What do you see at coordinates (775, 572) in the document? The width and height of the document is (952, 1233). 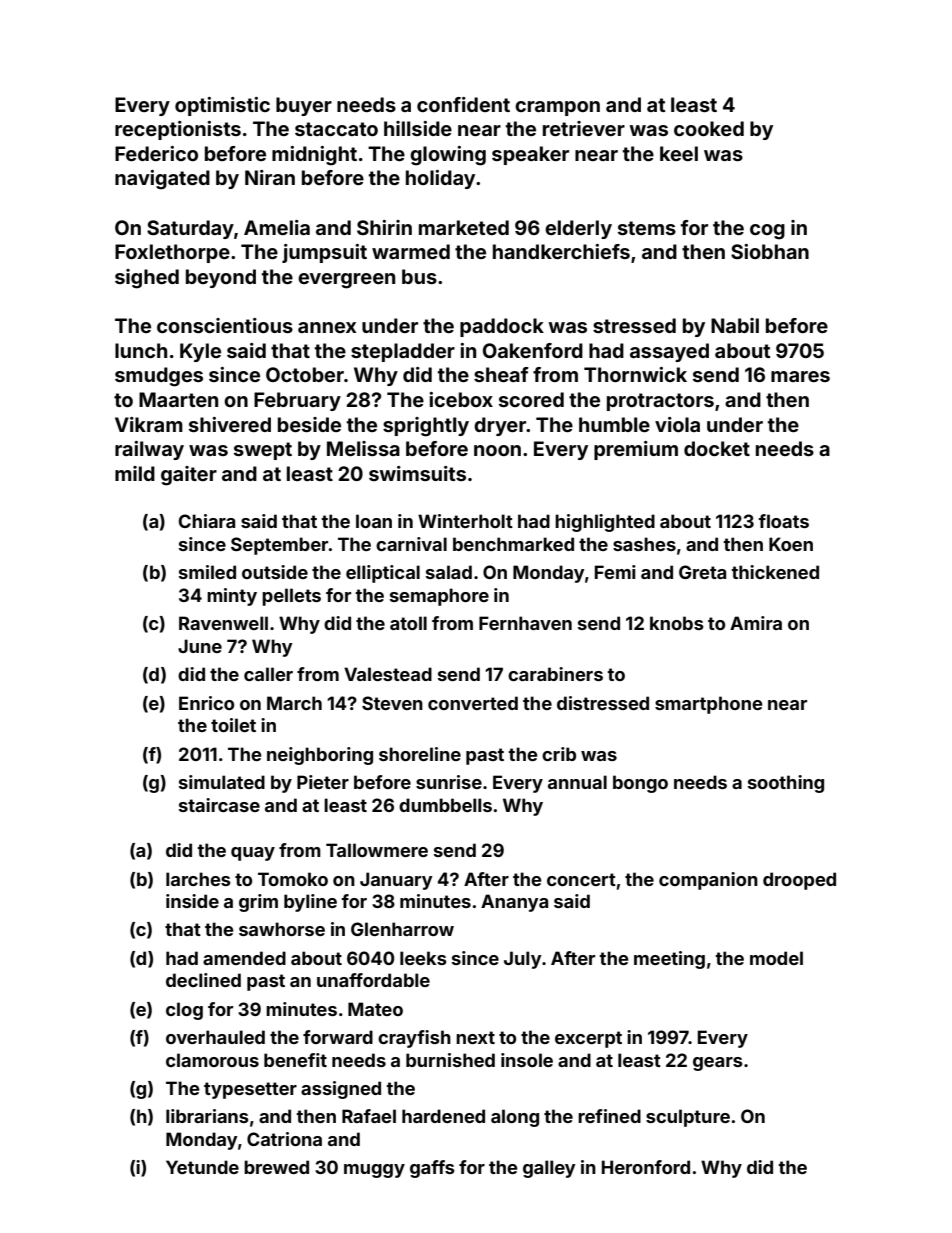 I see `thickened` at bounding box center [775, 572].
